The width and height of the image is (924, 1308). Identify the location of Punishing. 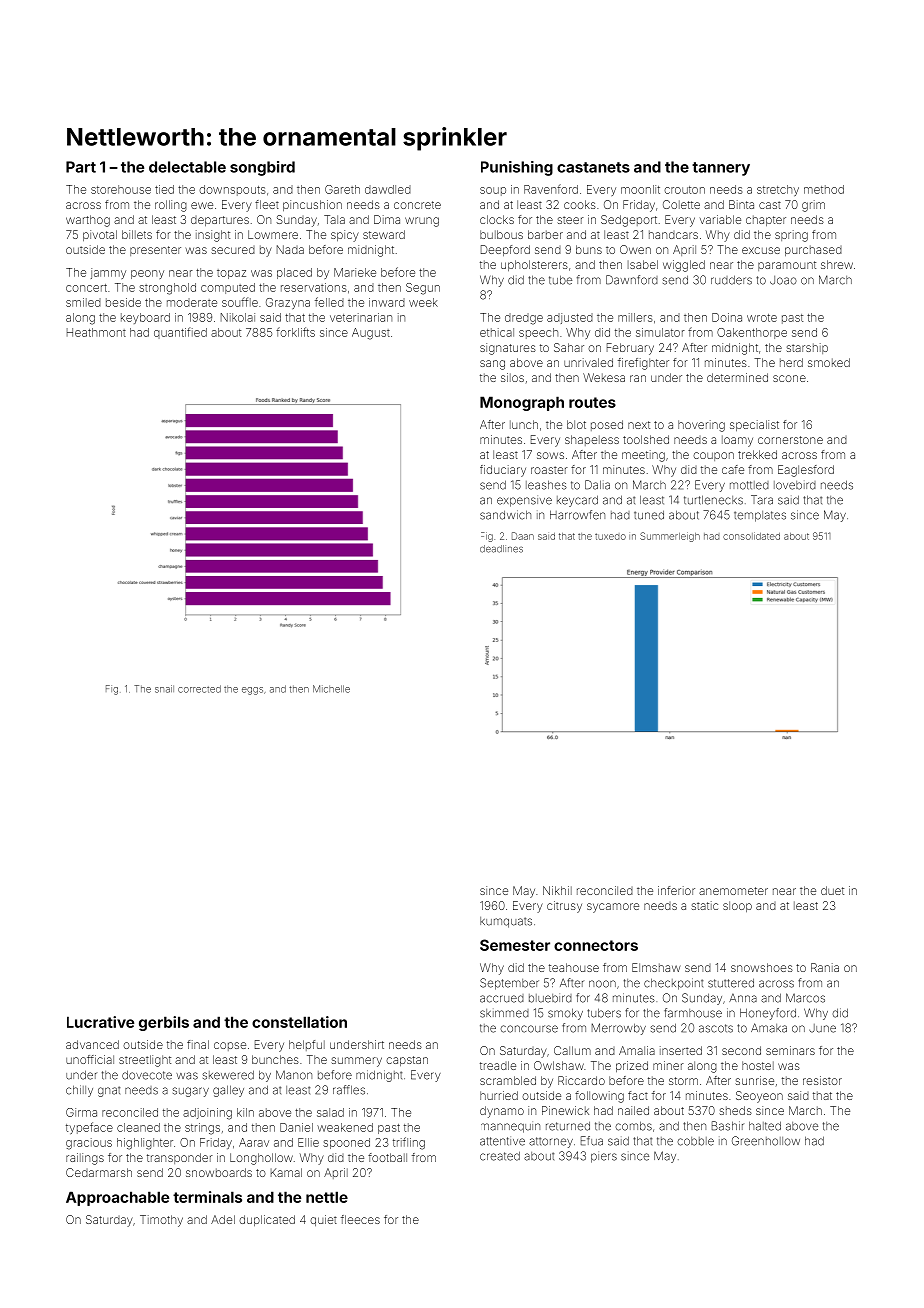
(517, 168).
